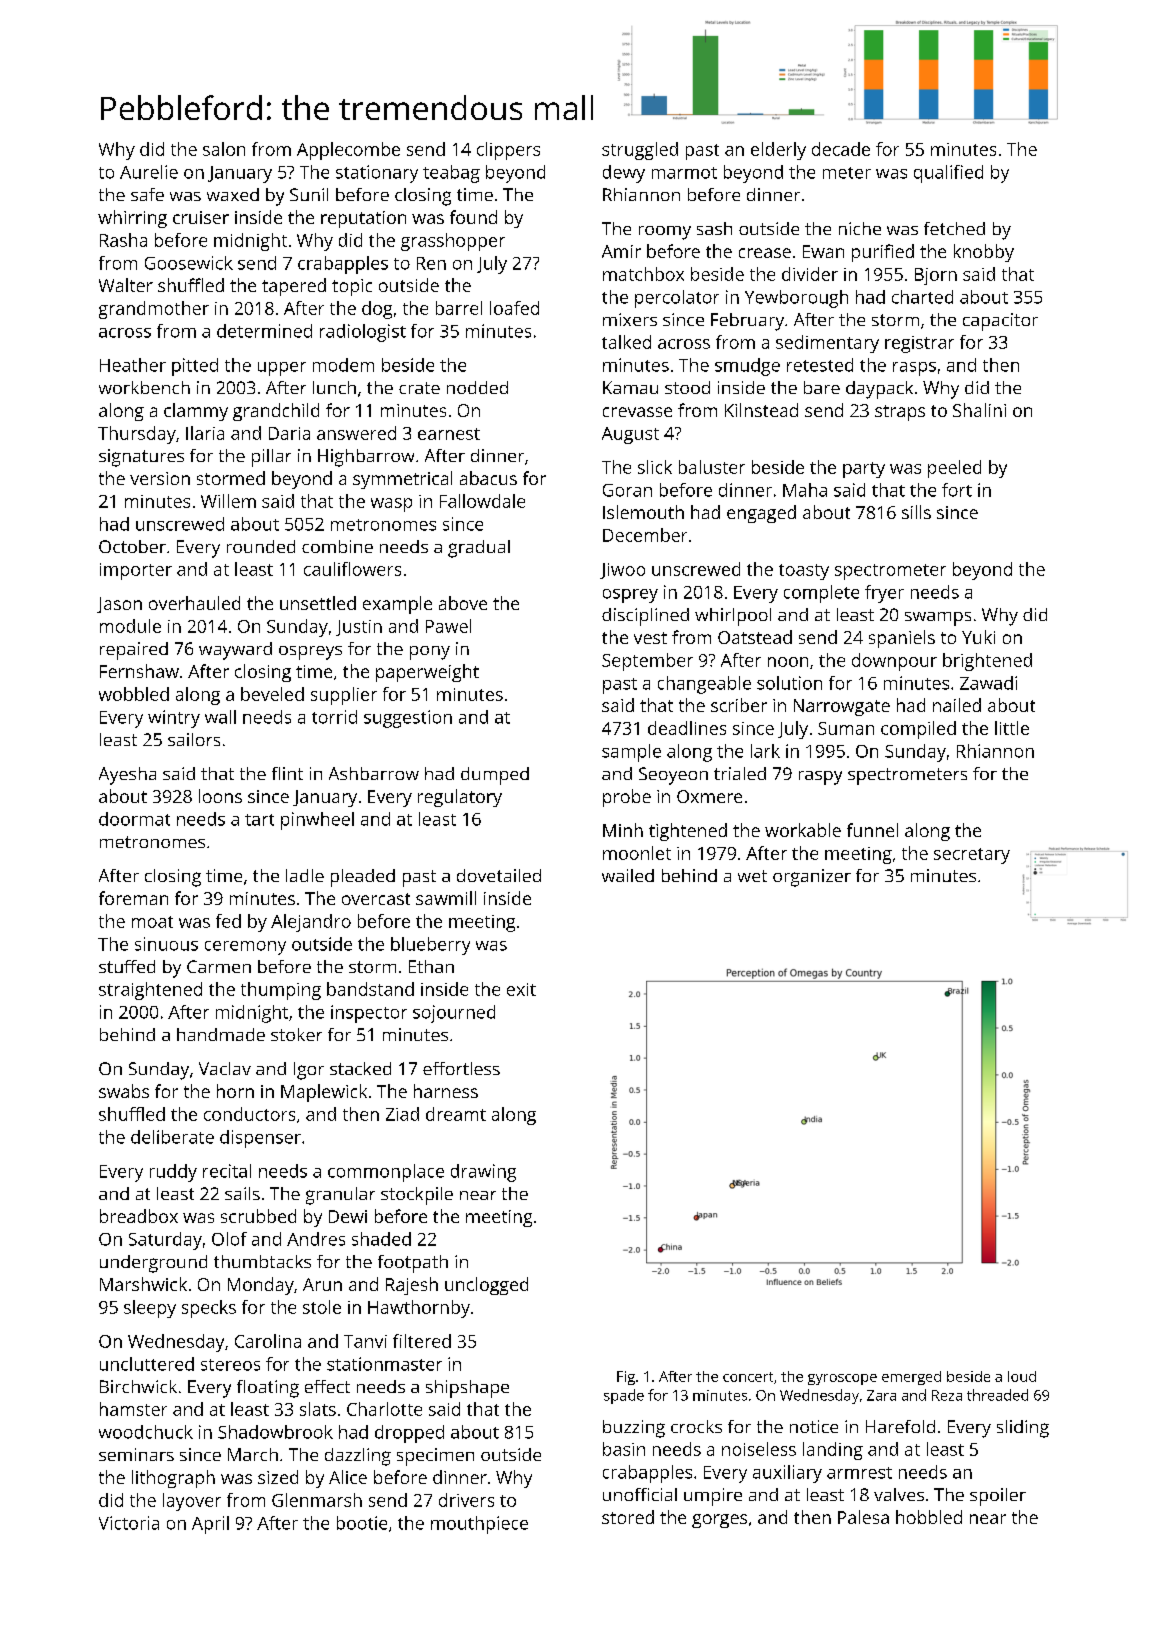 The image size is (1150, 1627). What do you see at coordinates (479, 1525) in the document?
I see `mouthpiece` at bounding box center [479, 1525].
